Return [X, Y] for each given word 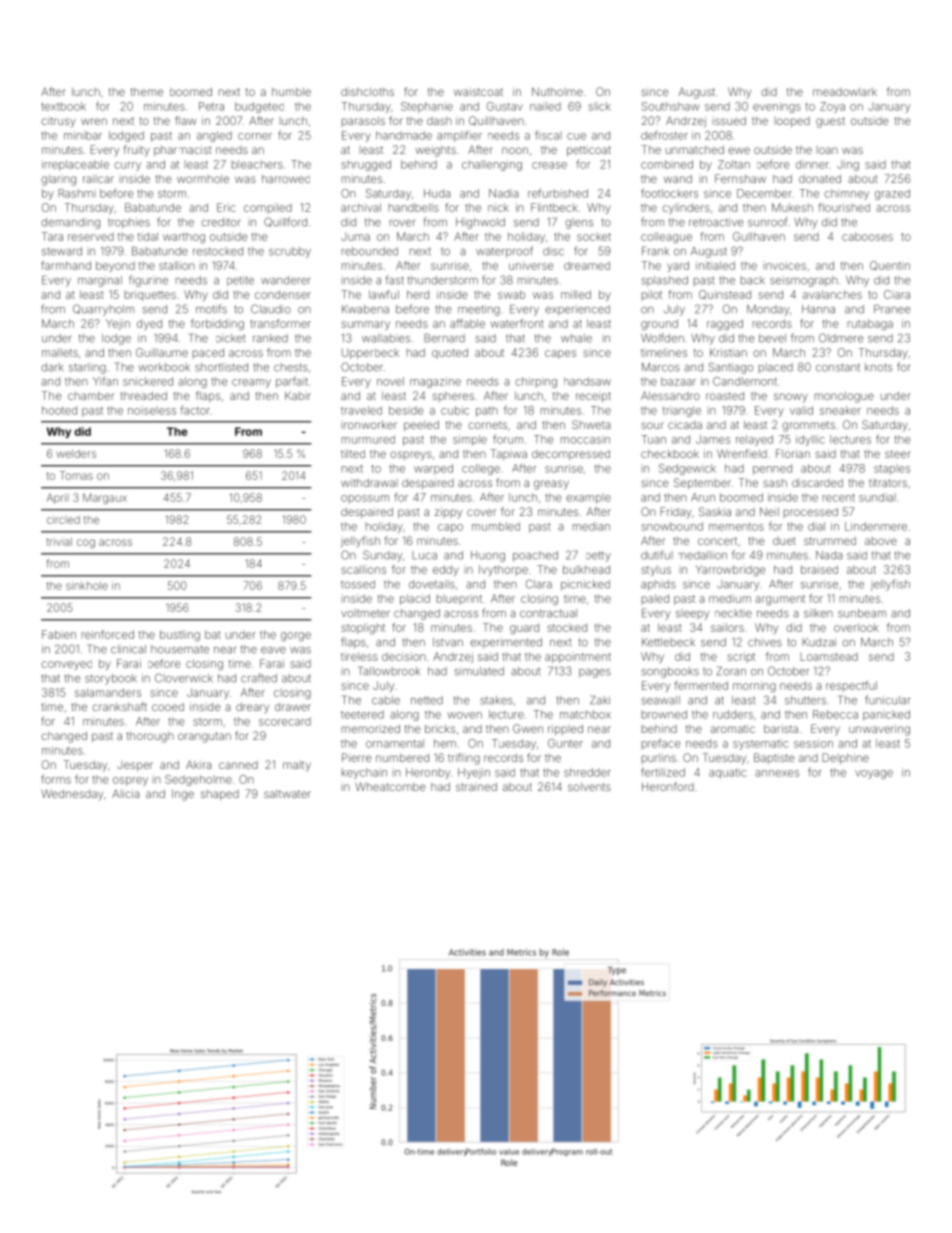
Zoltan [734, 164]
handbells [414, 207]
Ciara [897, 294]
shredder [587, 772]
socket [594, 237]
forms [56, 779]
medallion [702, 555]
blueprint [459, 599]
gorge [296, 637]
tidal [148, 236]
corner [255, 136]
